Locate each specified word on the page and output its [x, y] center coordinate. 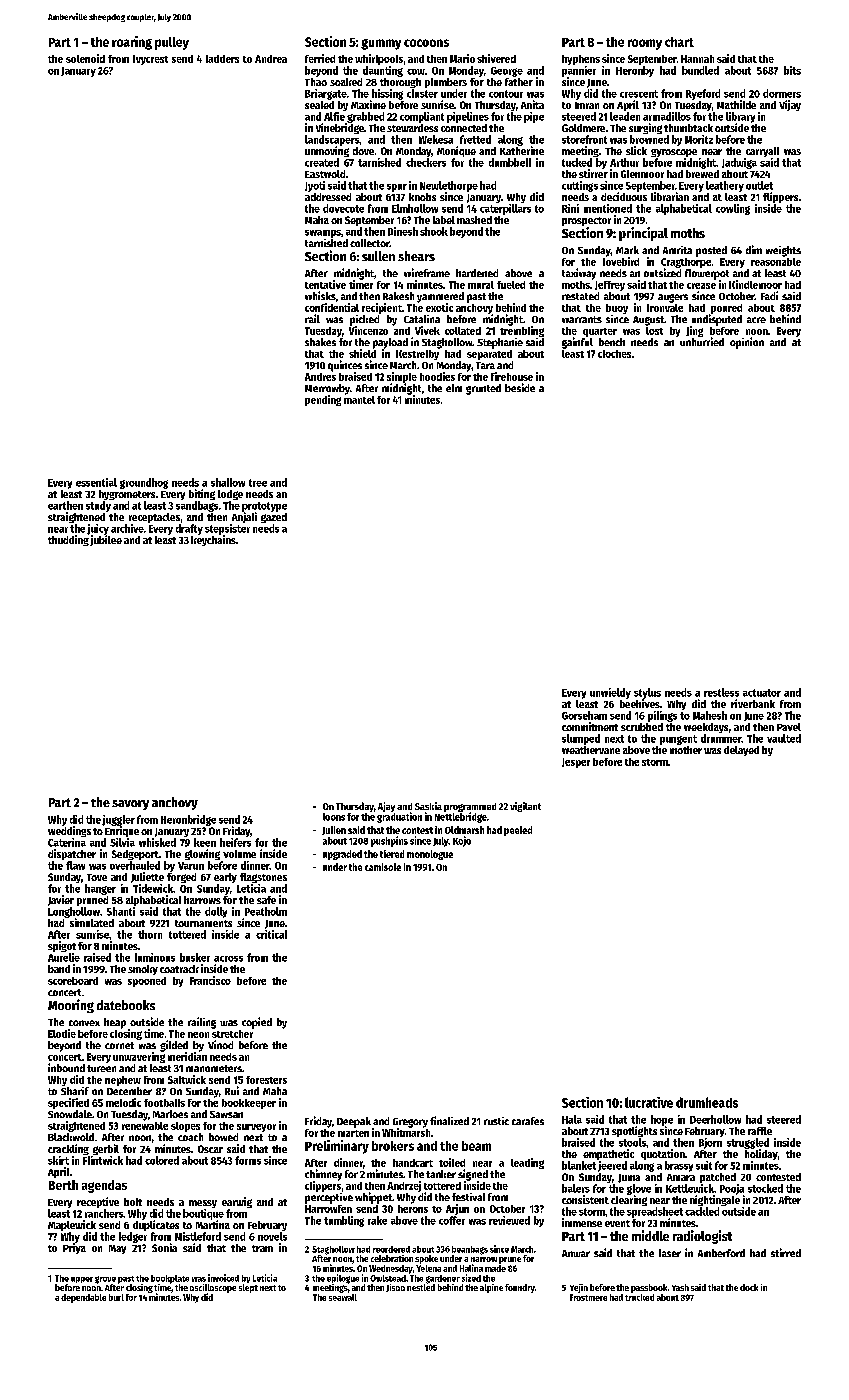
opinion [747, 343]
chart [679, 42]
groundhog [144, 483]
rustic [496, 1121]
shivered [496, 58]
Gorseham [584, 715]
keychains [213, 540]
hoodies [437, 376]
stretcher [232, 1034]
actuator [762, 693]
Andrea [271, 59]
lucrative [649, 1102]
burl [116, 1297]
